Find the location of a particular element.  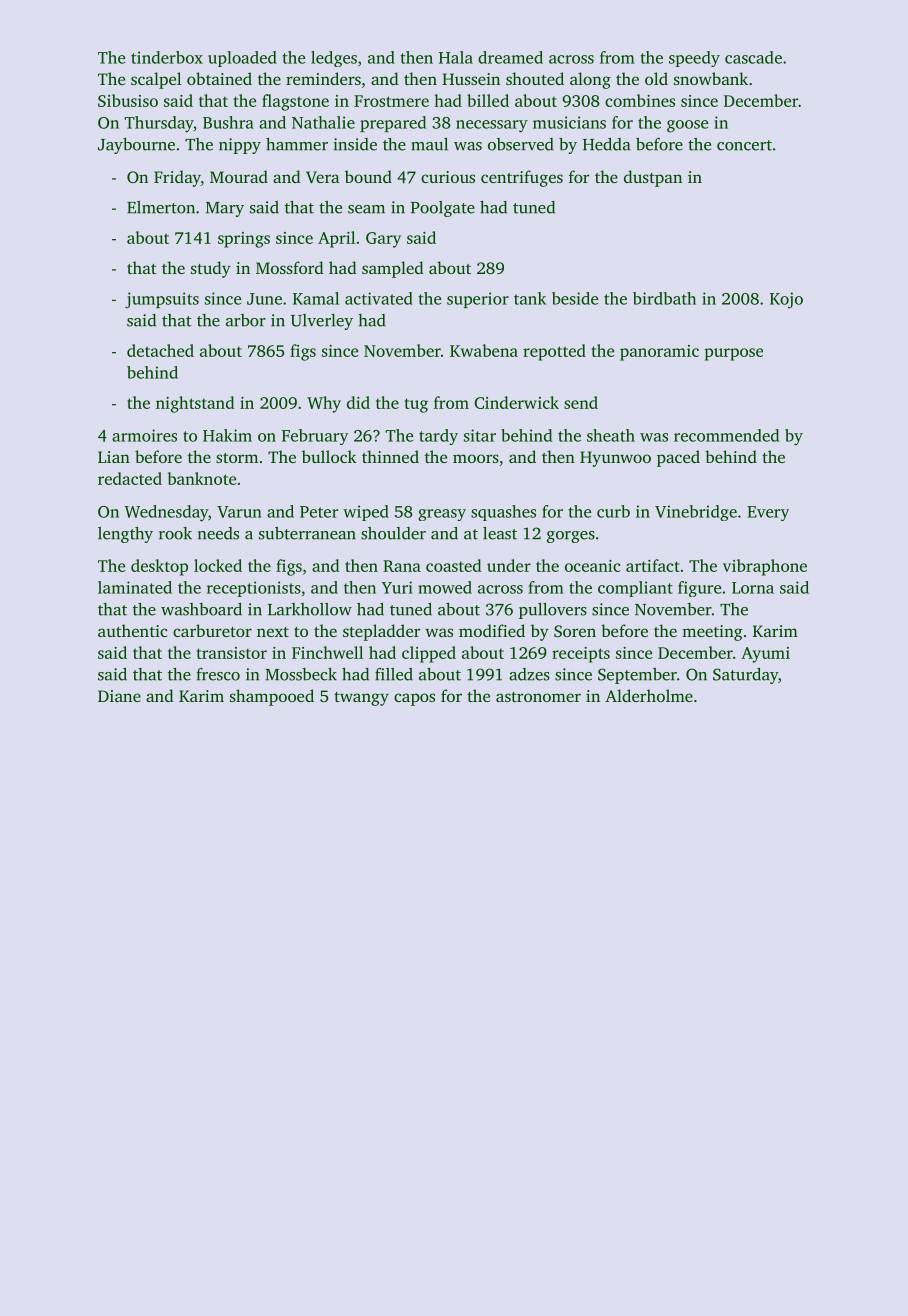

Bushra is located at coordinates (228, 122).
